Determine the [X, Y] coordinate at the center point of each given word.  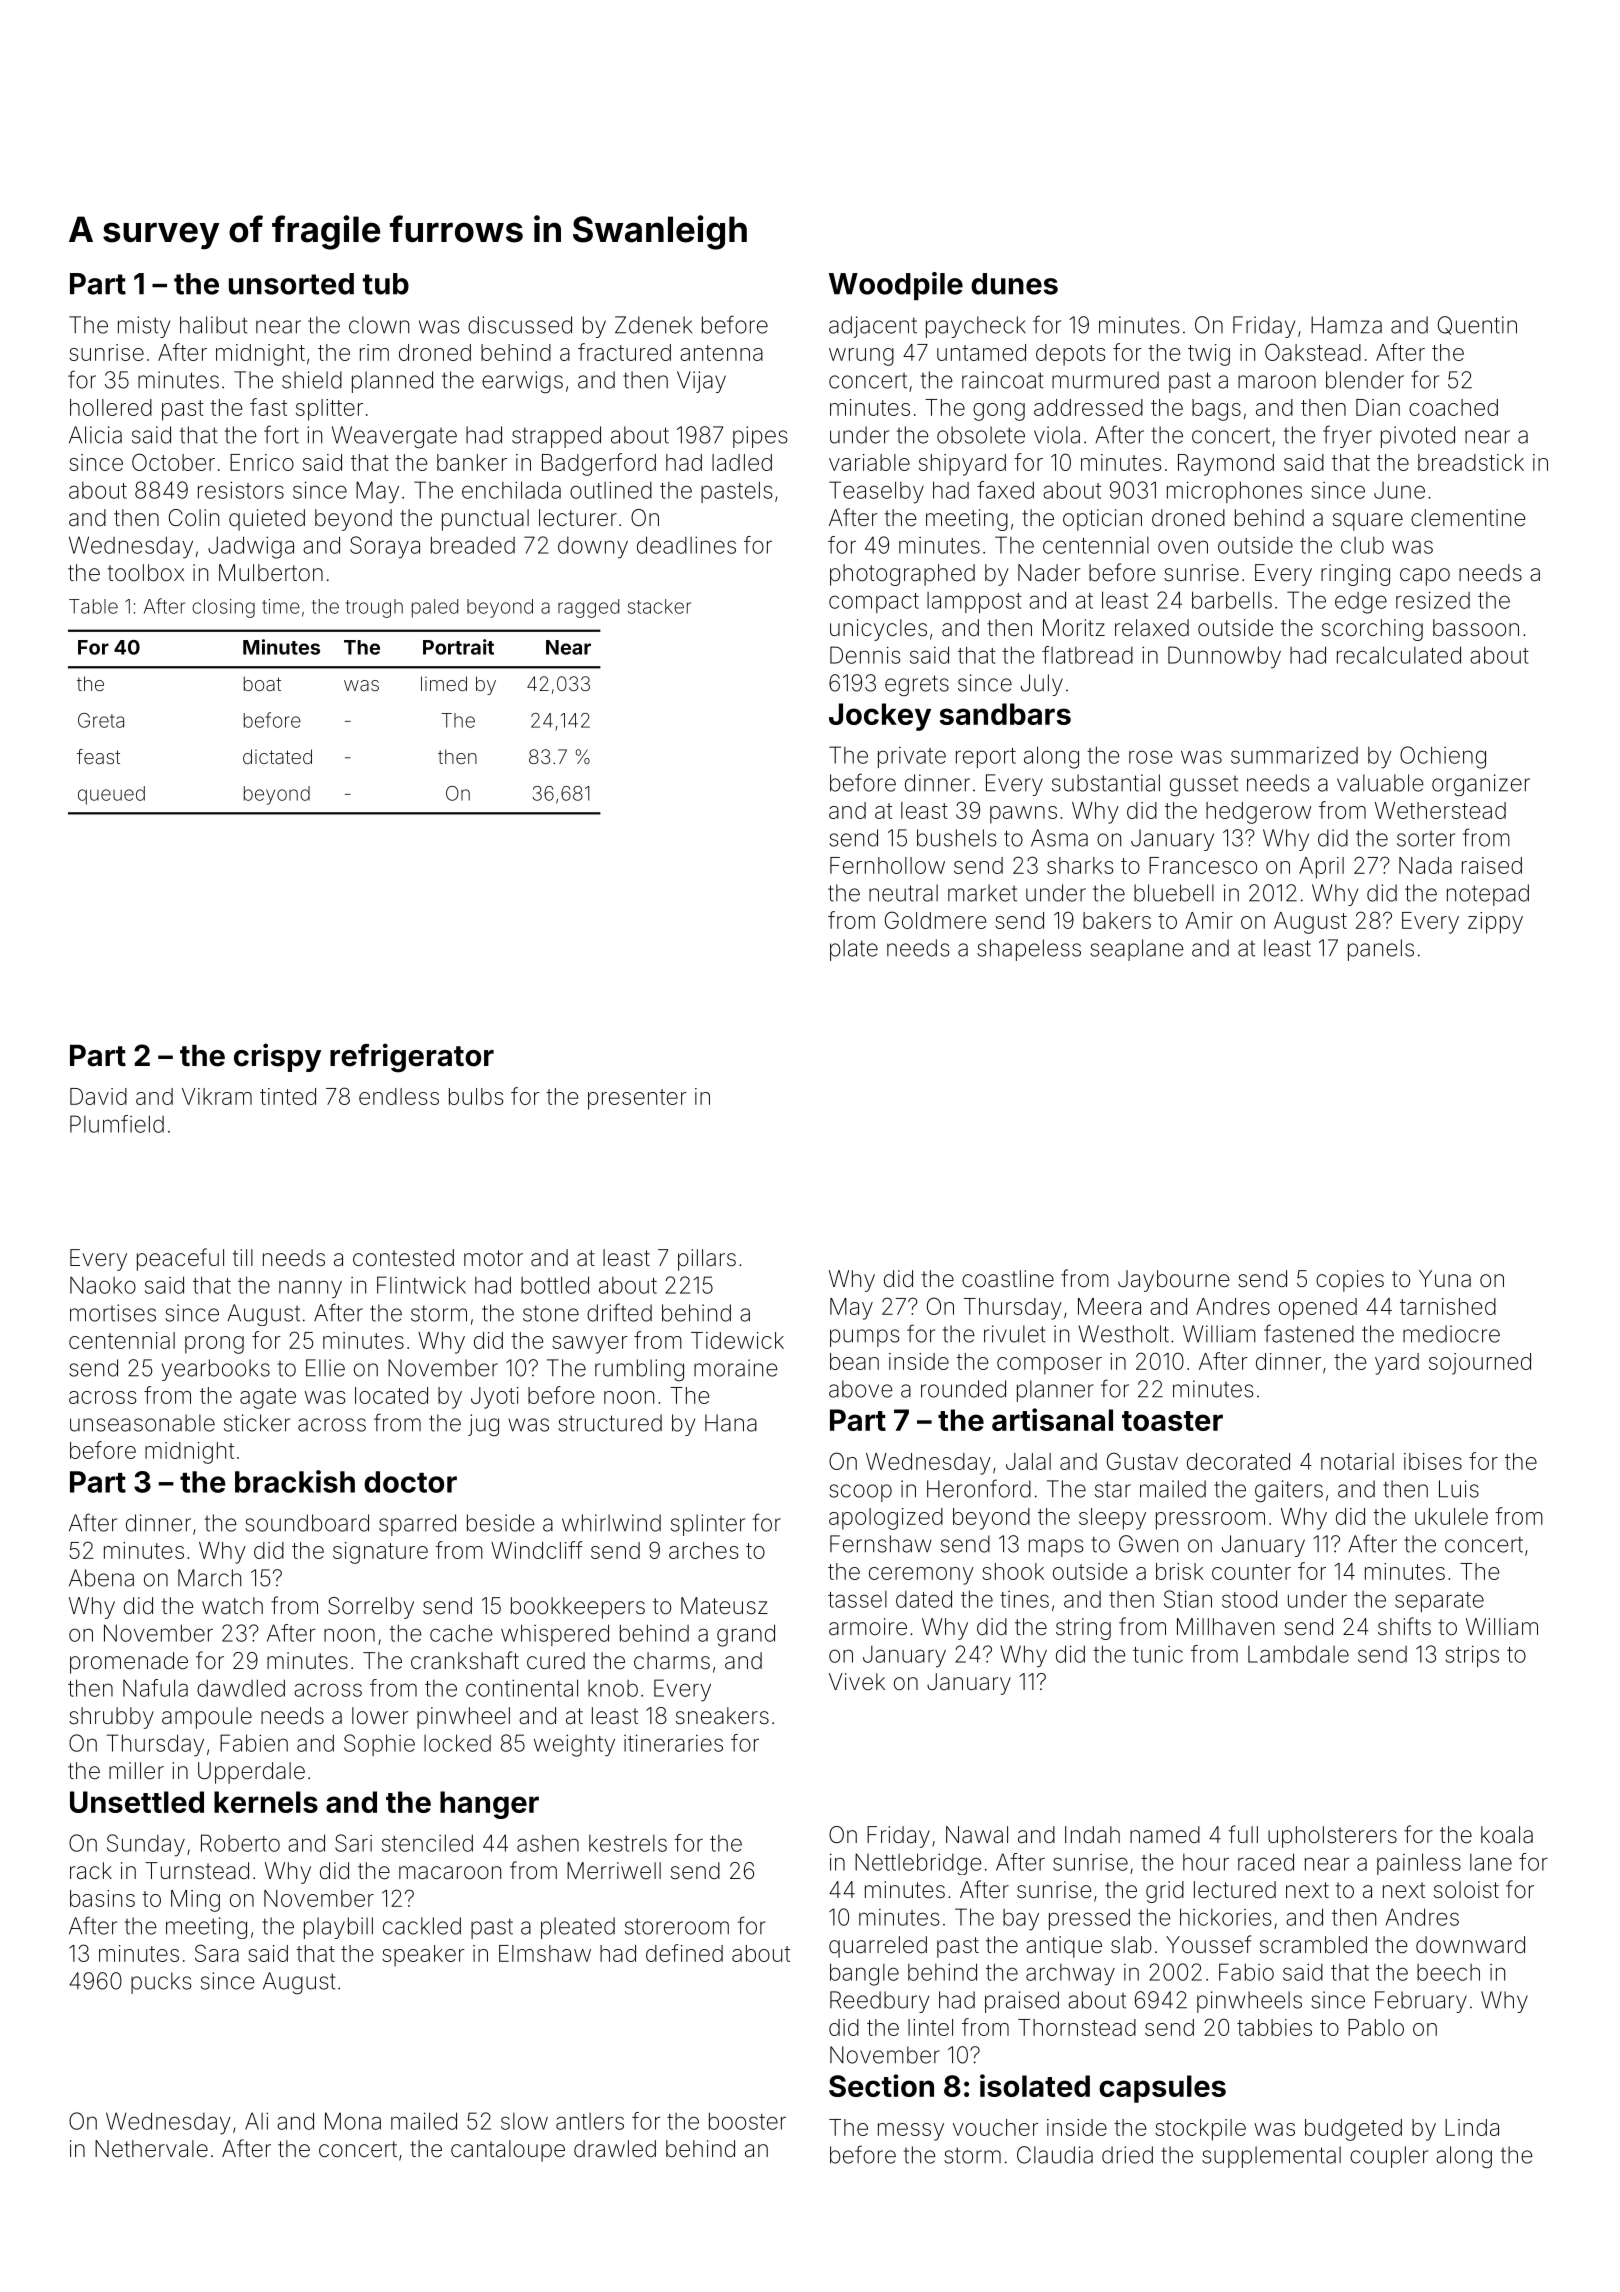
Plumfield [117, 1124]
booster [747, 2121]
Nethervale [151, 2149]
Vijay [701, 382]
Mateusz [724, 1606]
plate [854, 950]
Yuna [1445, 1279]
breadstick [1471, 462]
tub [386, 284]
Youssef [1208, 1944]
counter [1251, 1572]
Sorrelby [371, 1608]
